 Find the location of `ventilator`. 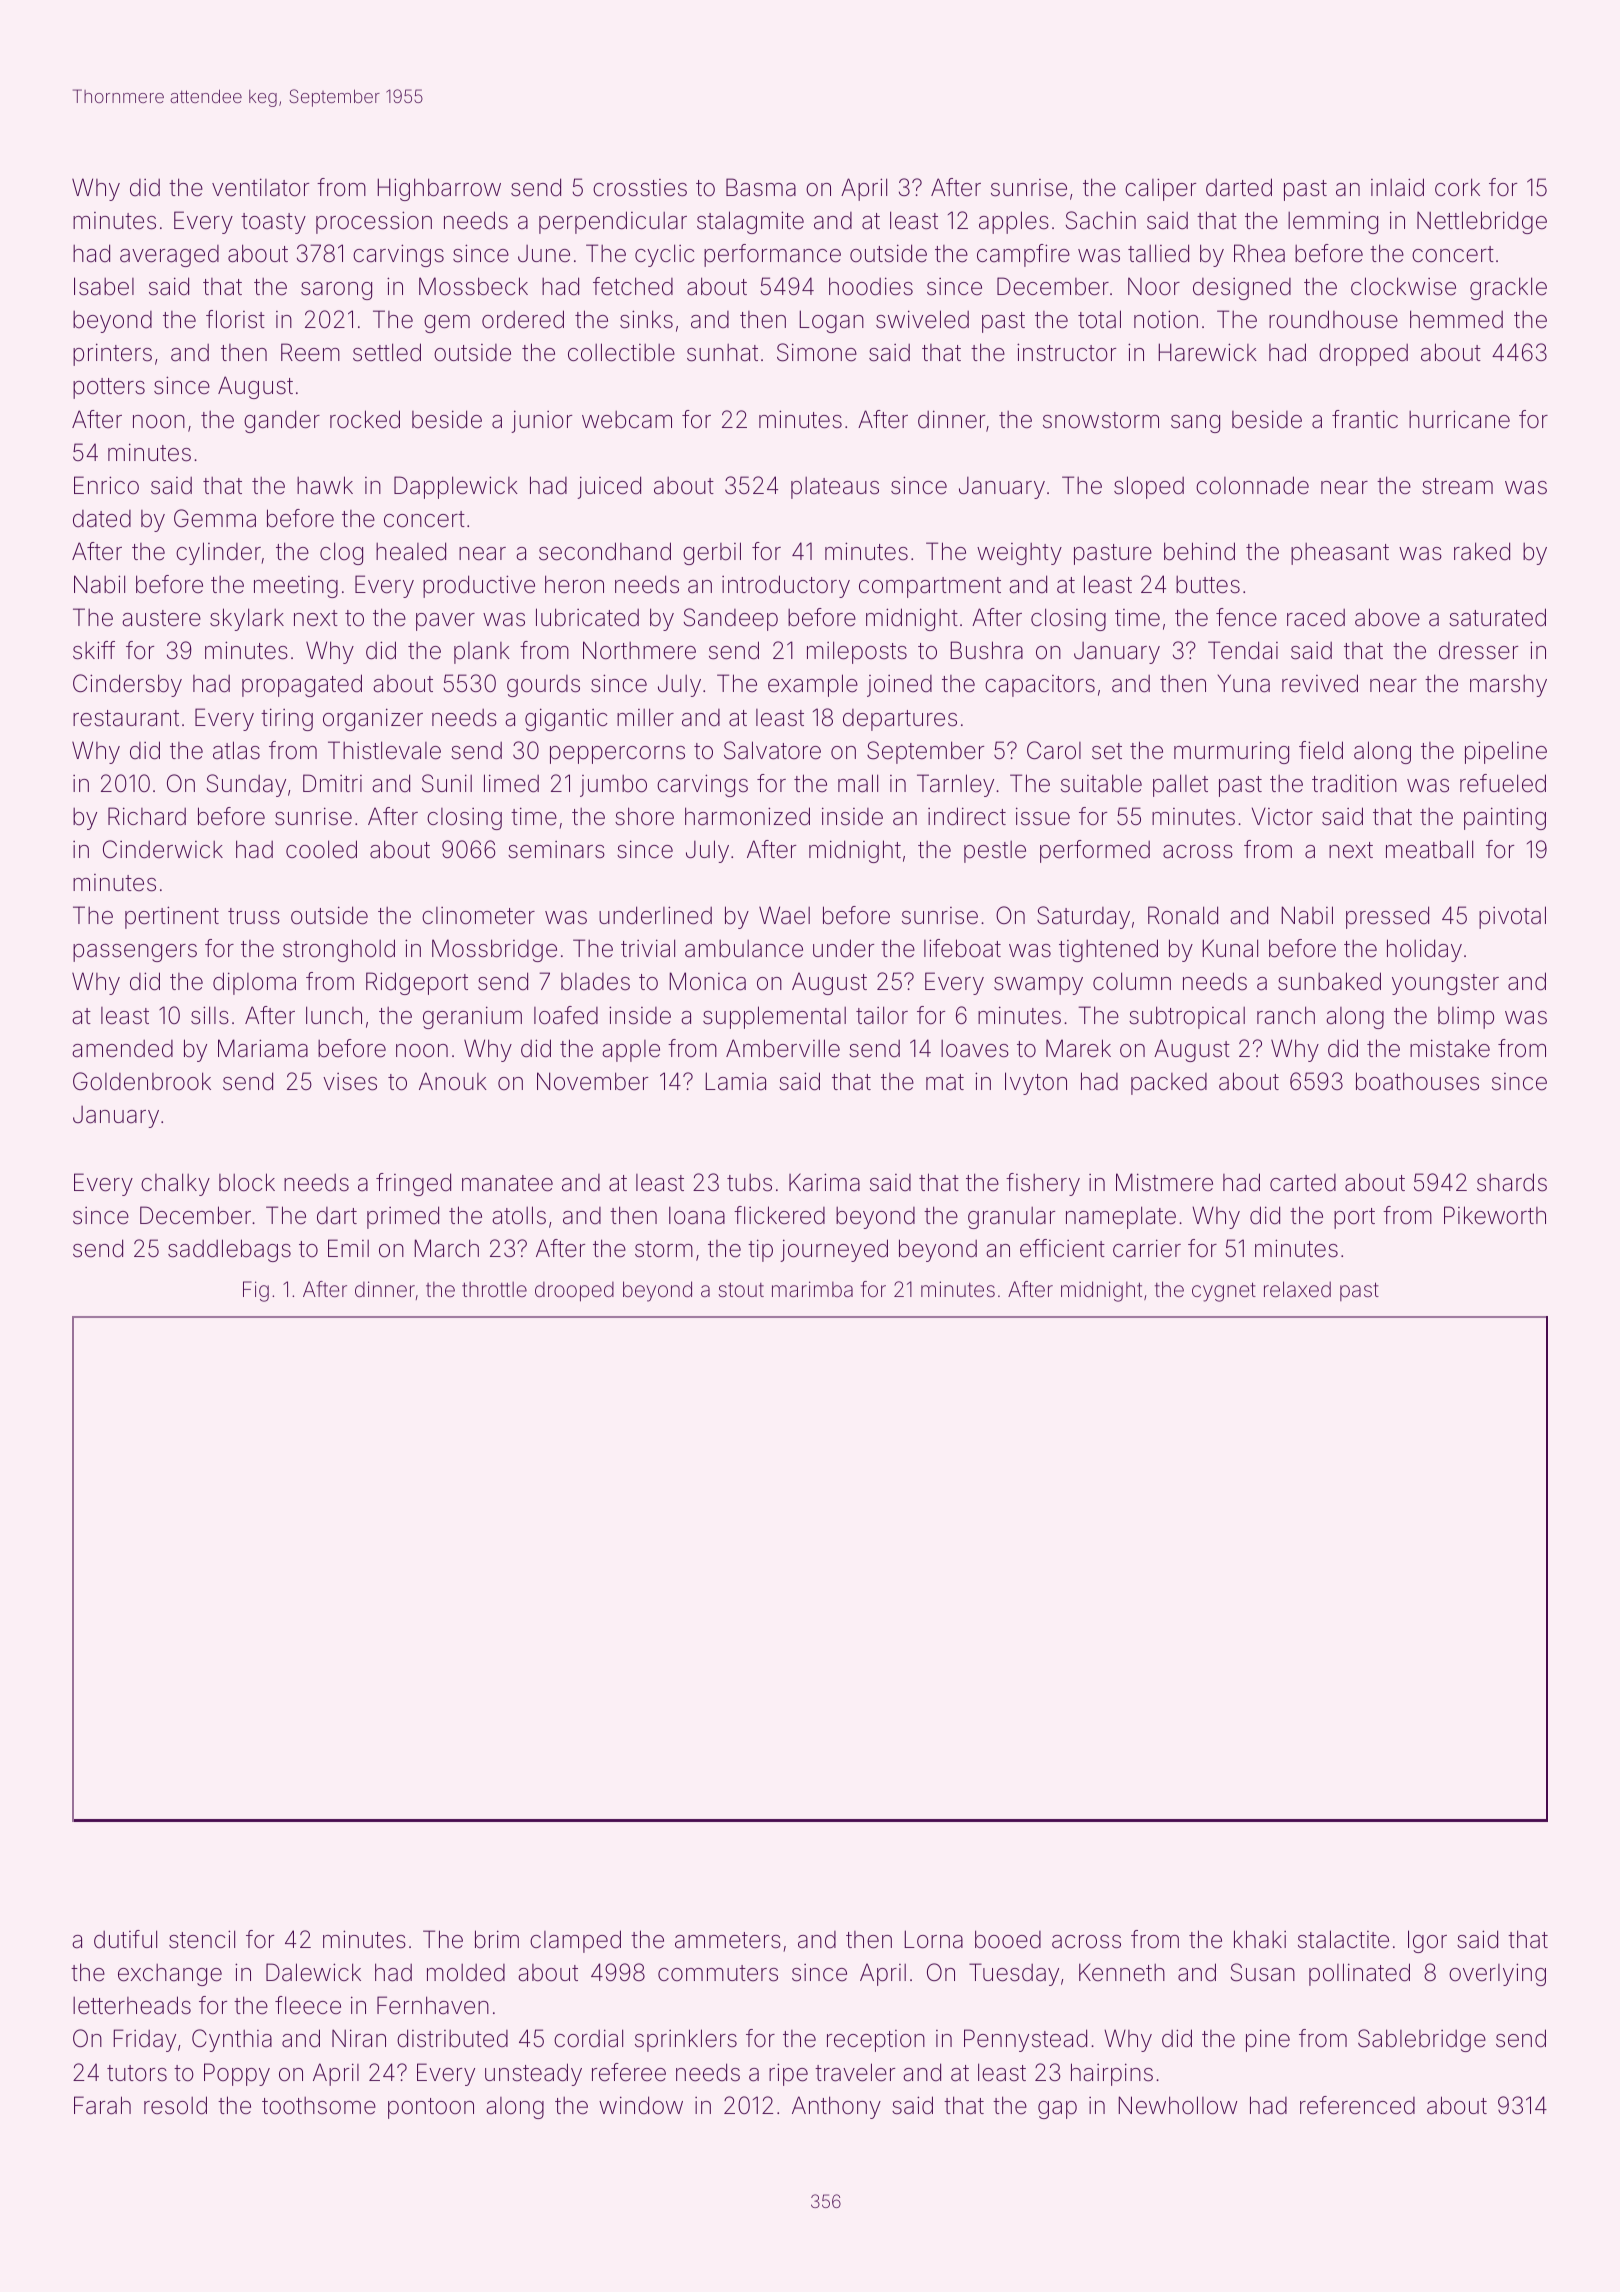

ventilator is located at coordinates (260, 187).
